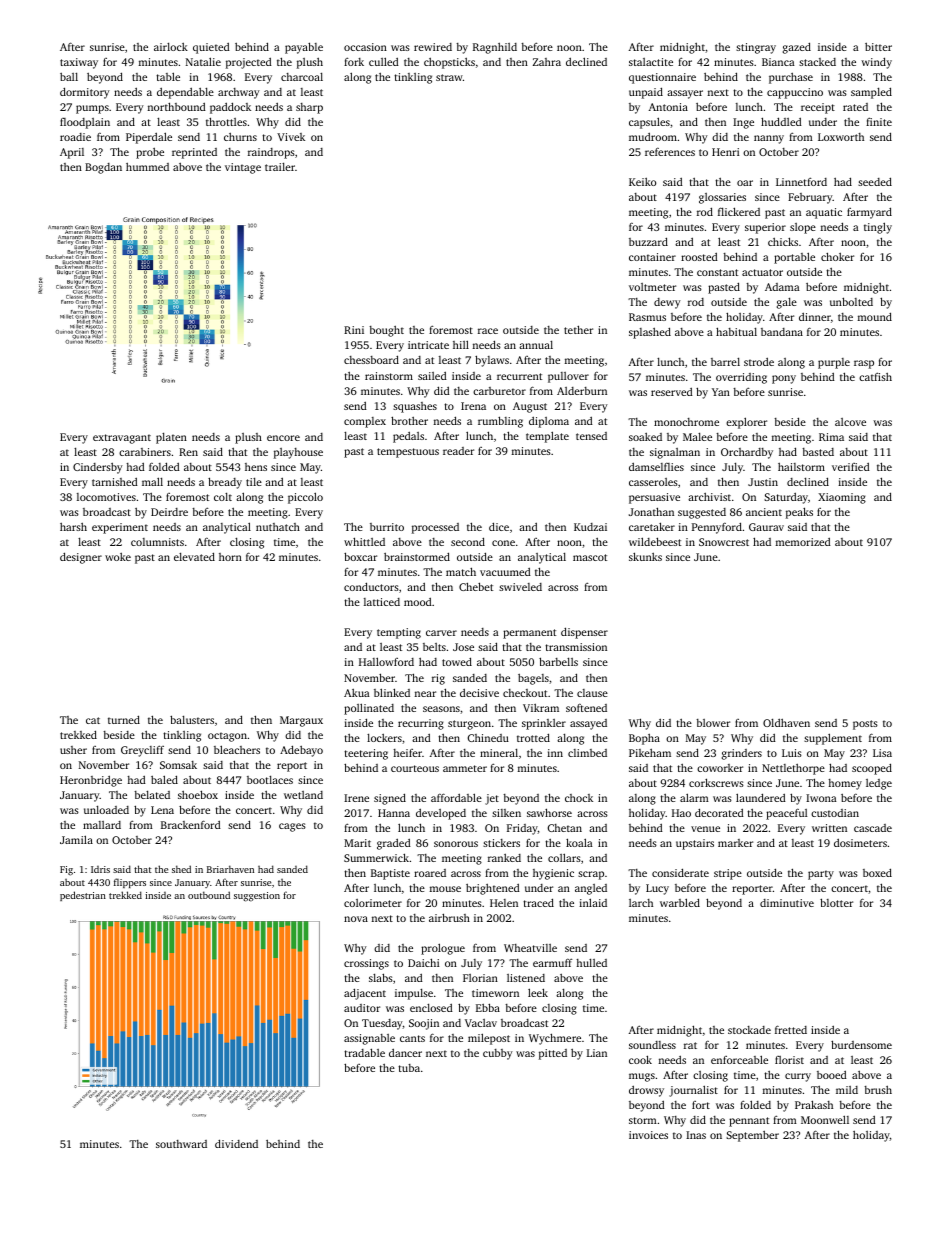  Describe the element at coordinates (280, 167) in the screenshot. I see `trailer` at that location.
